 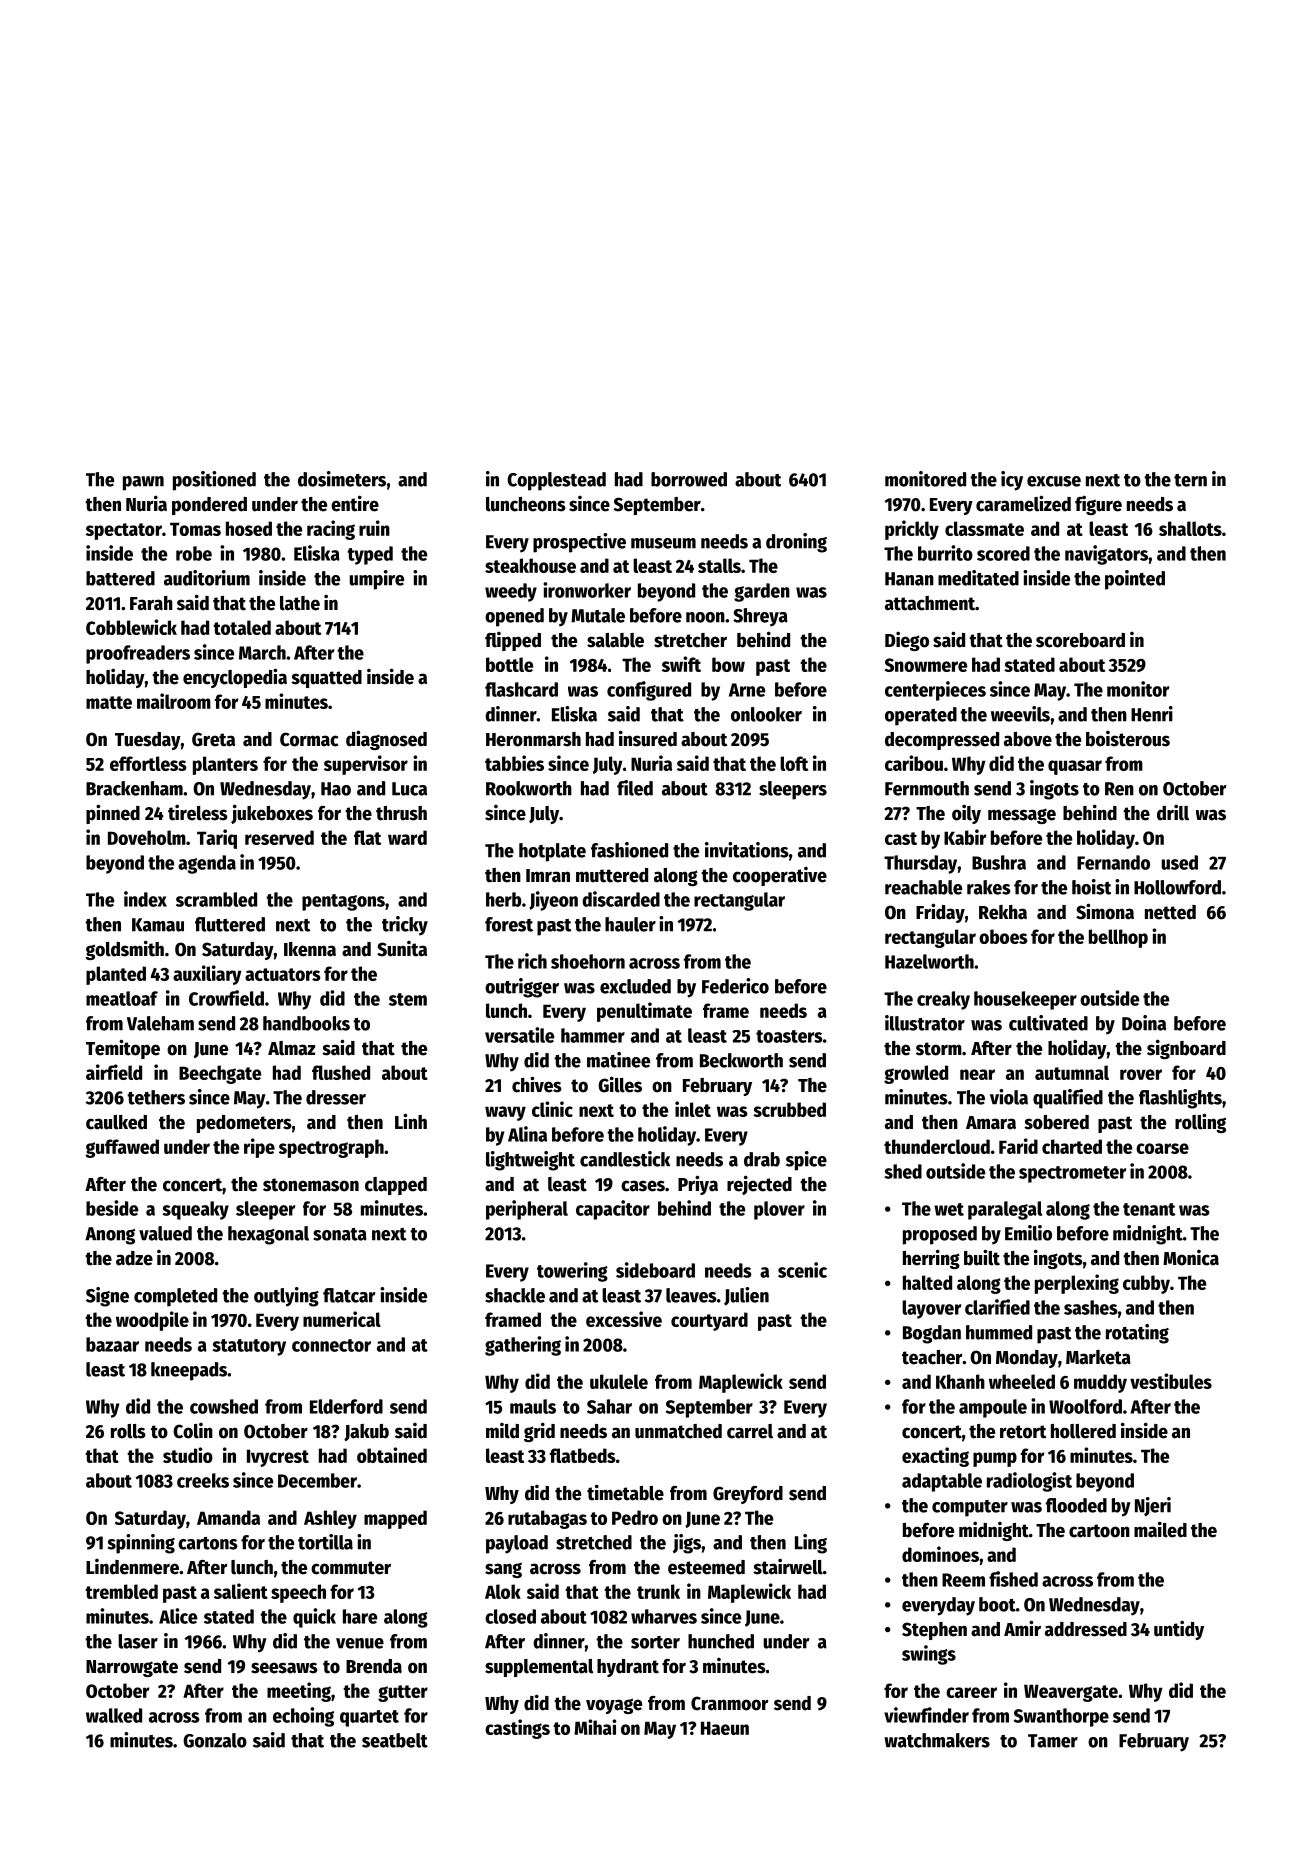 What do you see at coordinates (145, 899) in the screenshot?
I see `index` at bounding box center [145, 899].
